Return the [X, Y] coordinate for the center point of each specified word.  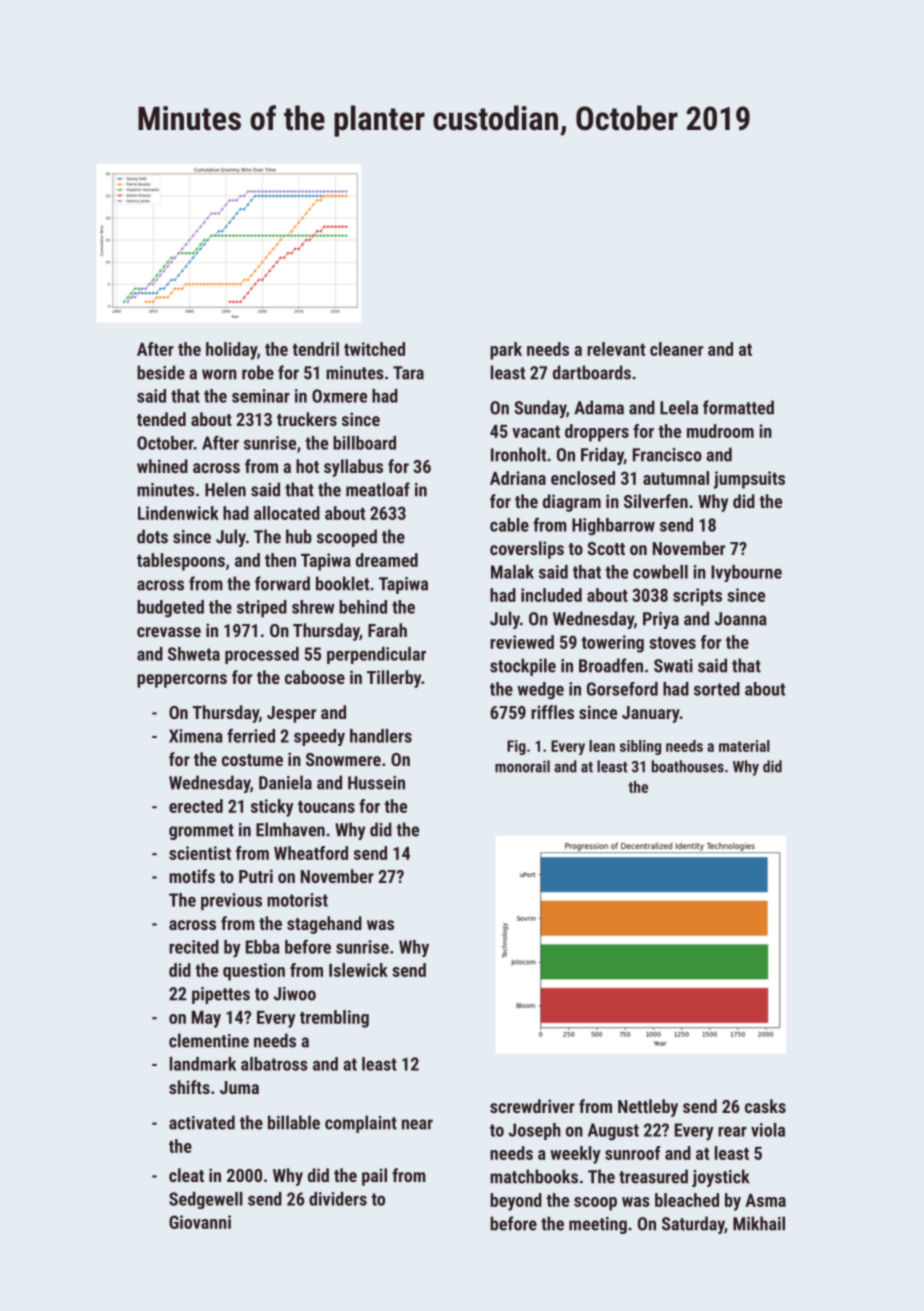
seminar [261, 396]
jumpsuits [749, 480]
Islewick [358, 970]
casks [765, 1106]
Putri [256, 876]
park [506, 351]
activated [202, 1122]
